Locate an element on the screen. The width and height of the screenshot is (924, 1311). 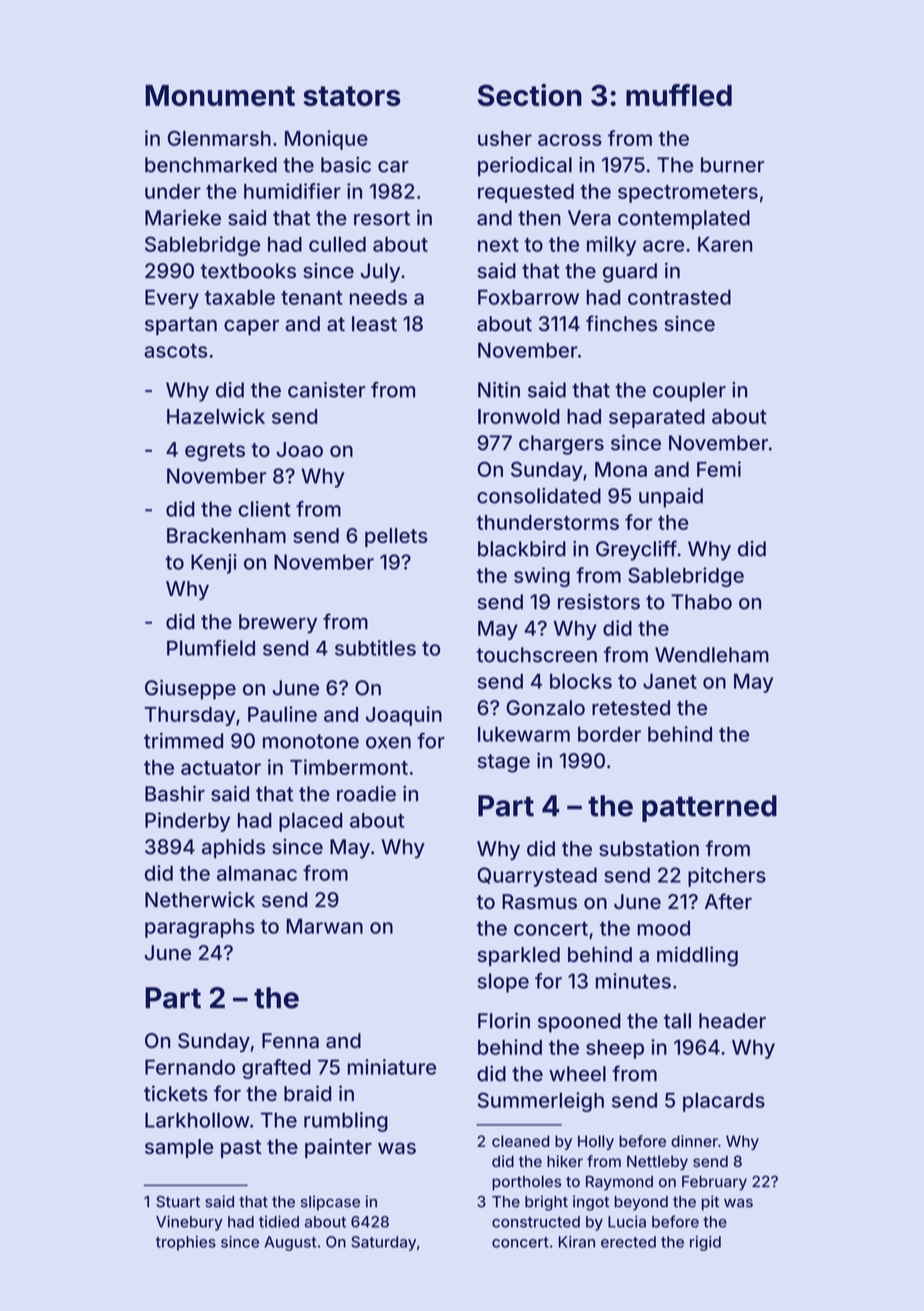
past is located at coordinates (241, 1149).
